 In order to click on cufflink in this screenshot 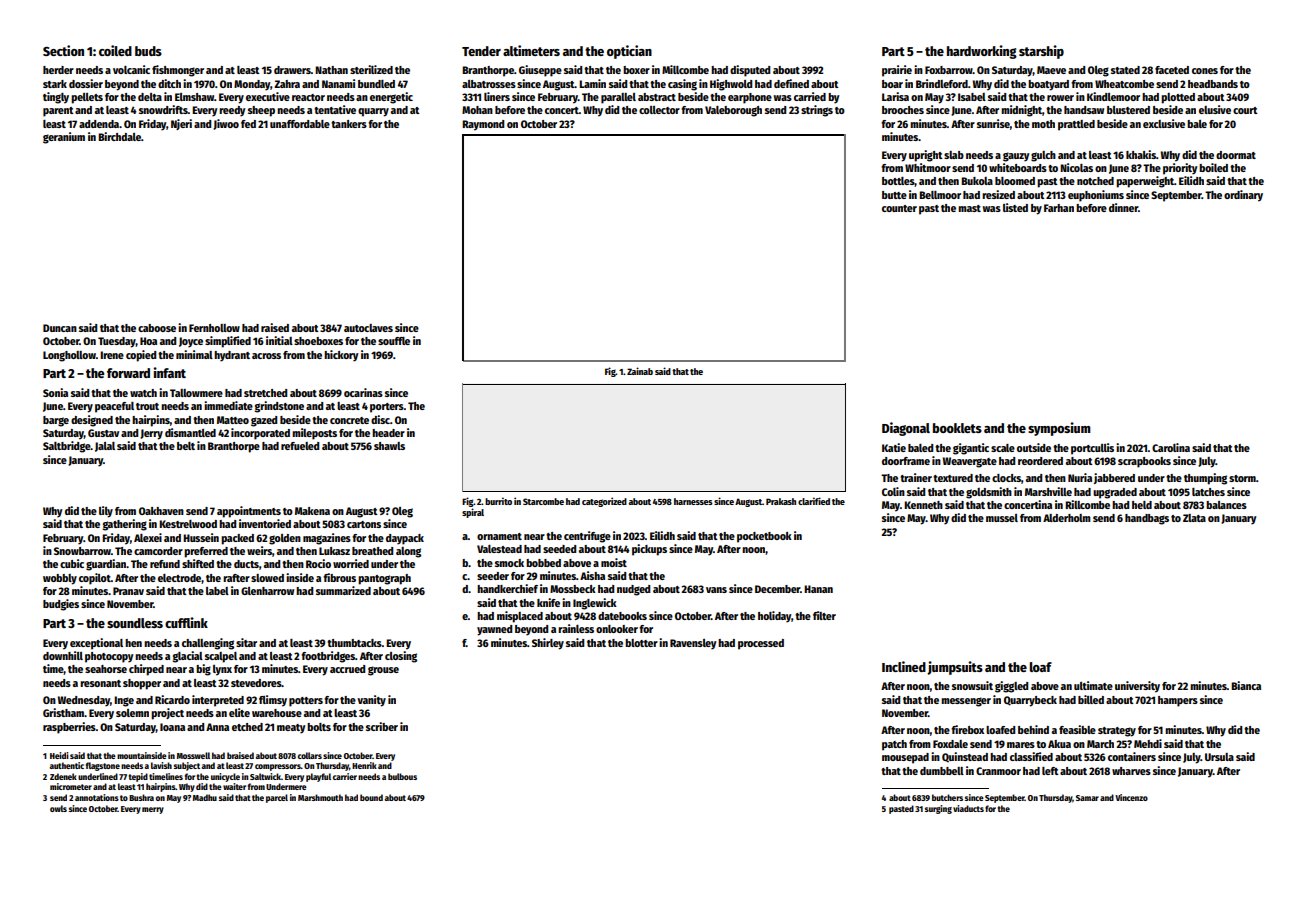, I will do `click(186, 622)`.
